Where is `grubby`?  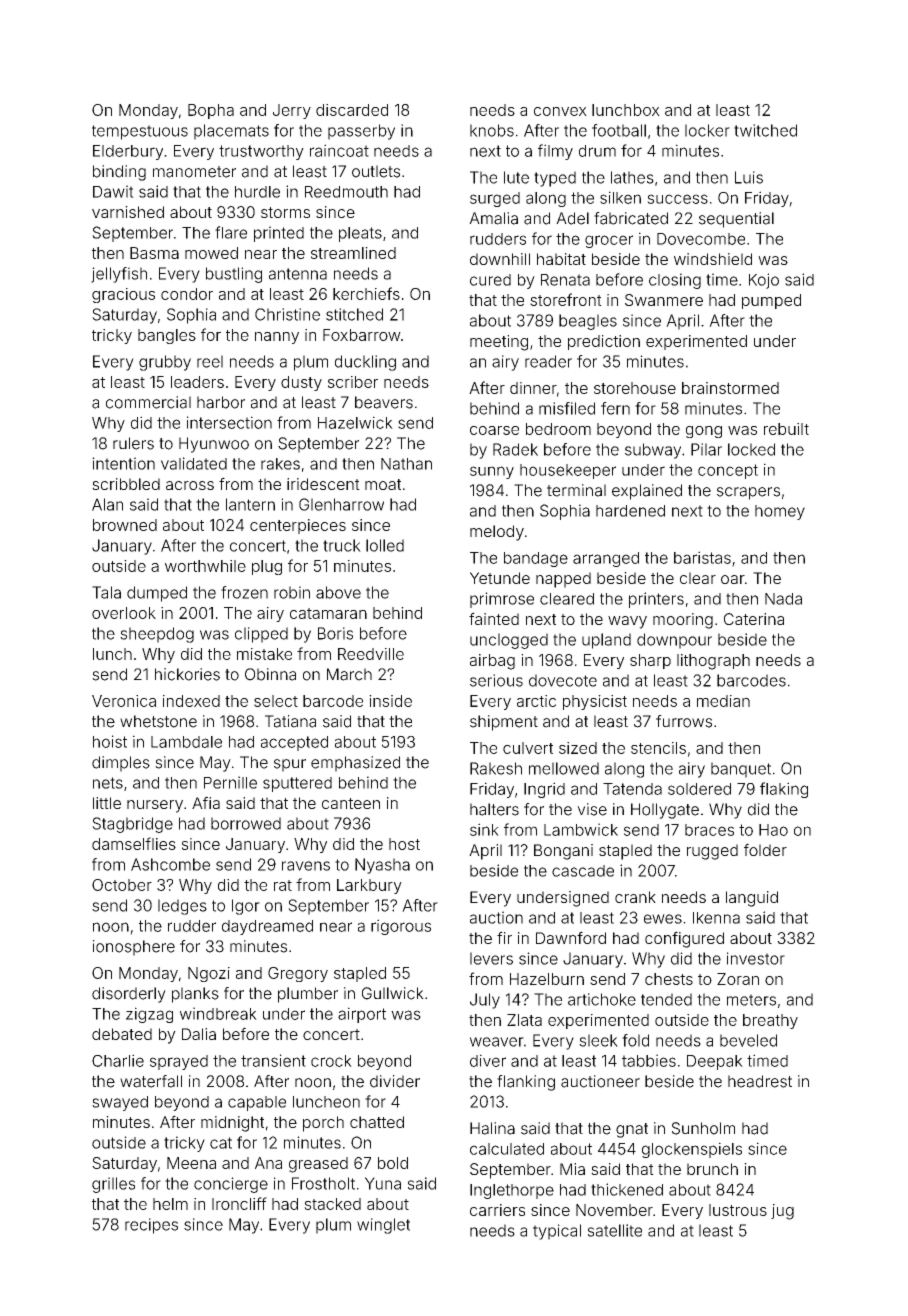 grubby is located at coordinates (165, 363).
